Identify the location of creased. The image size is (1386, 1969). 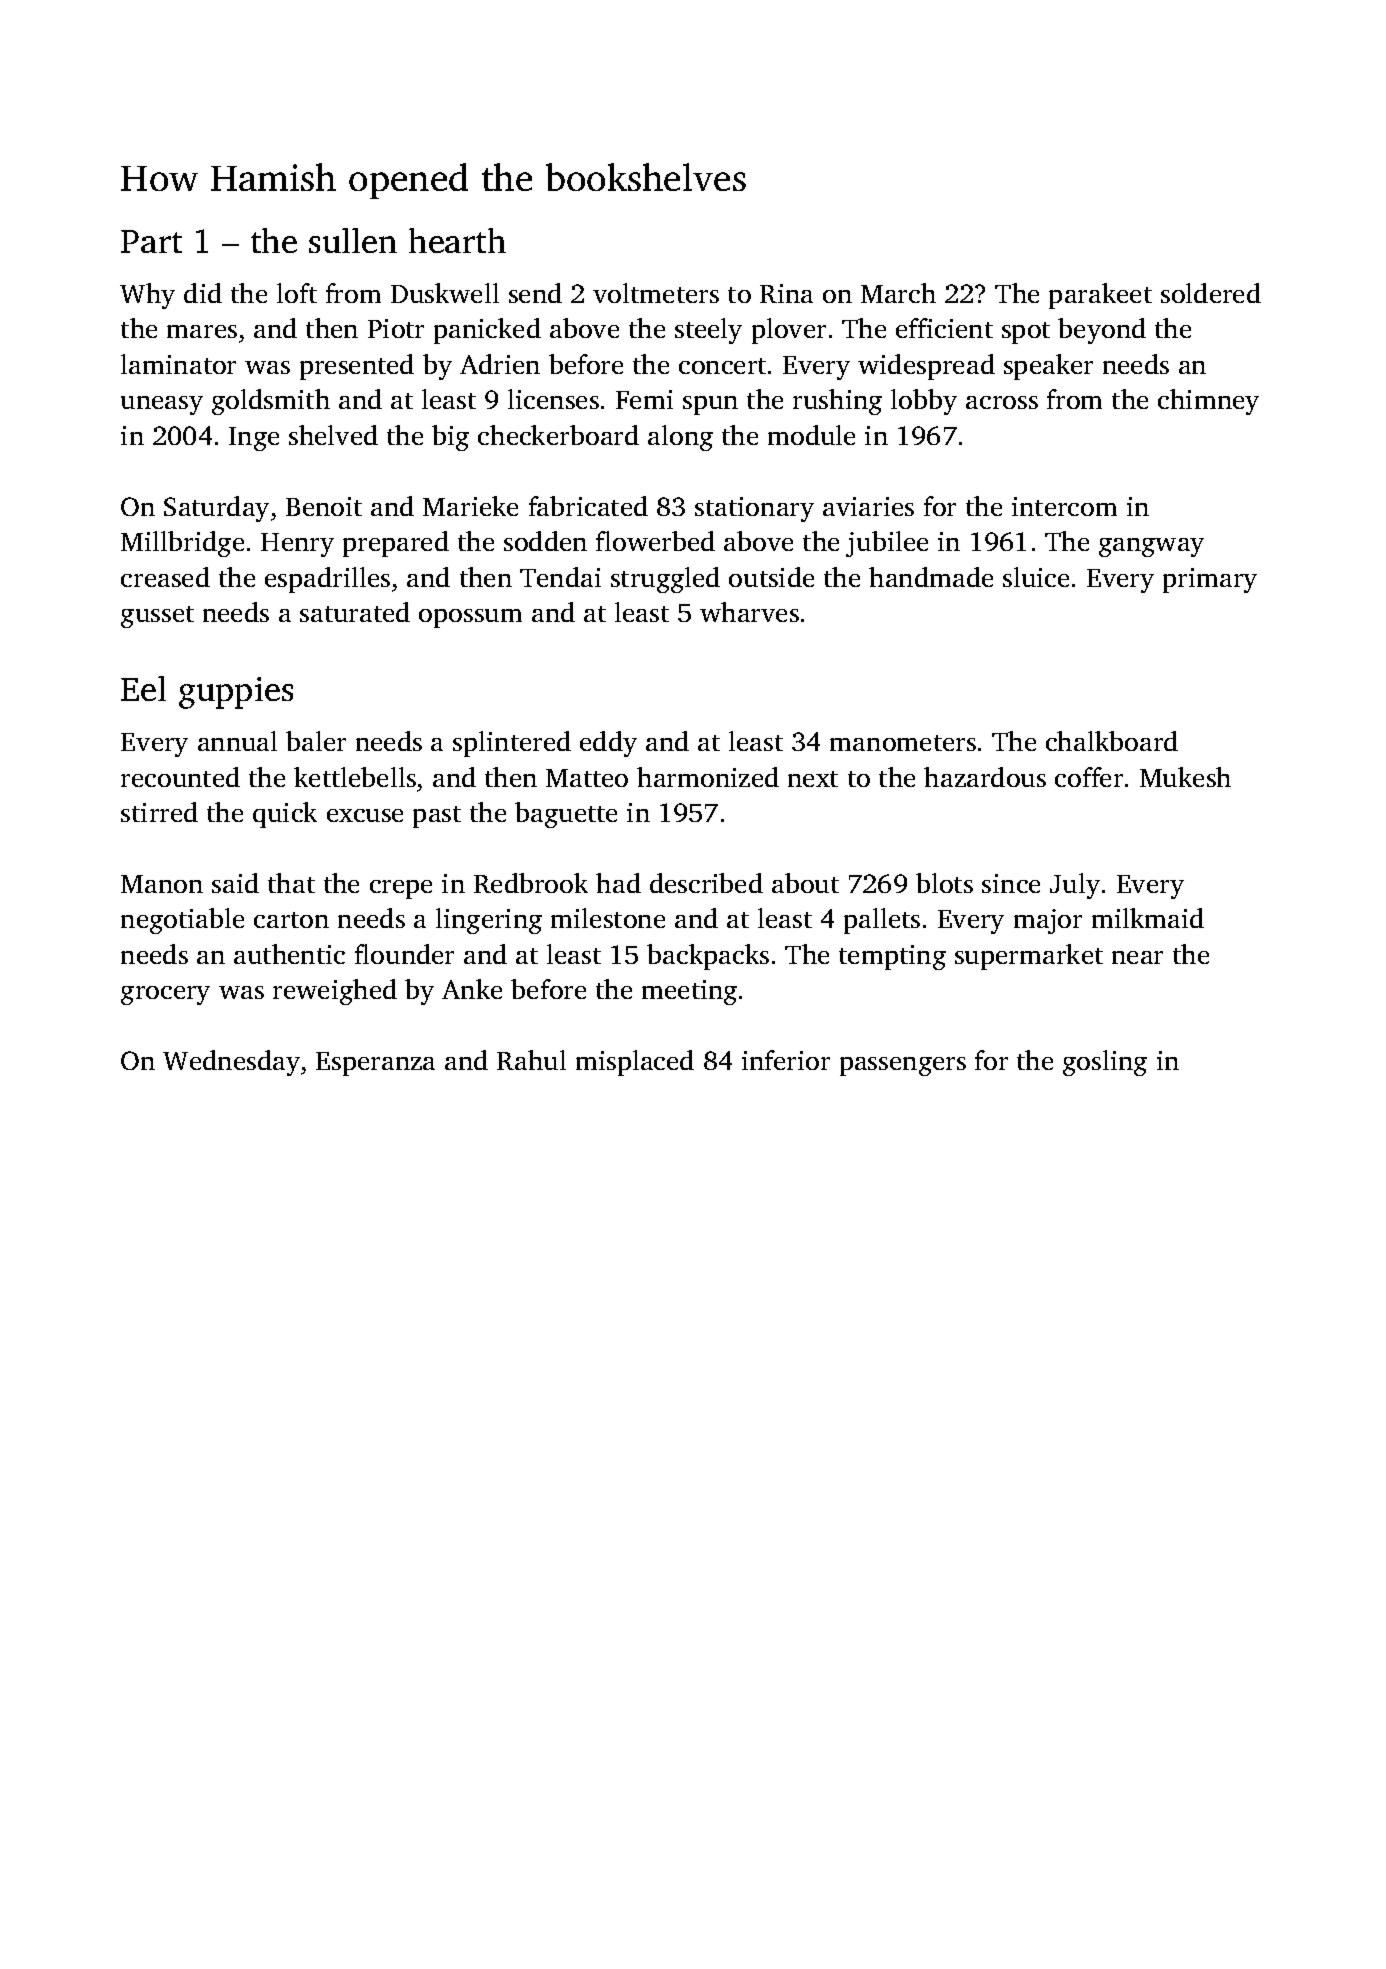
(165, 577).
